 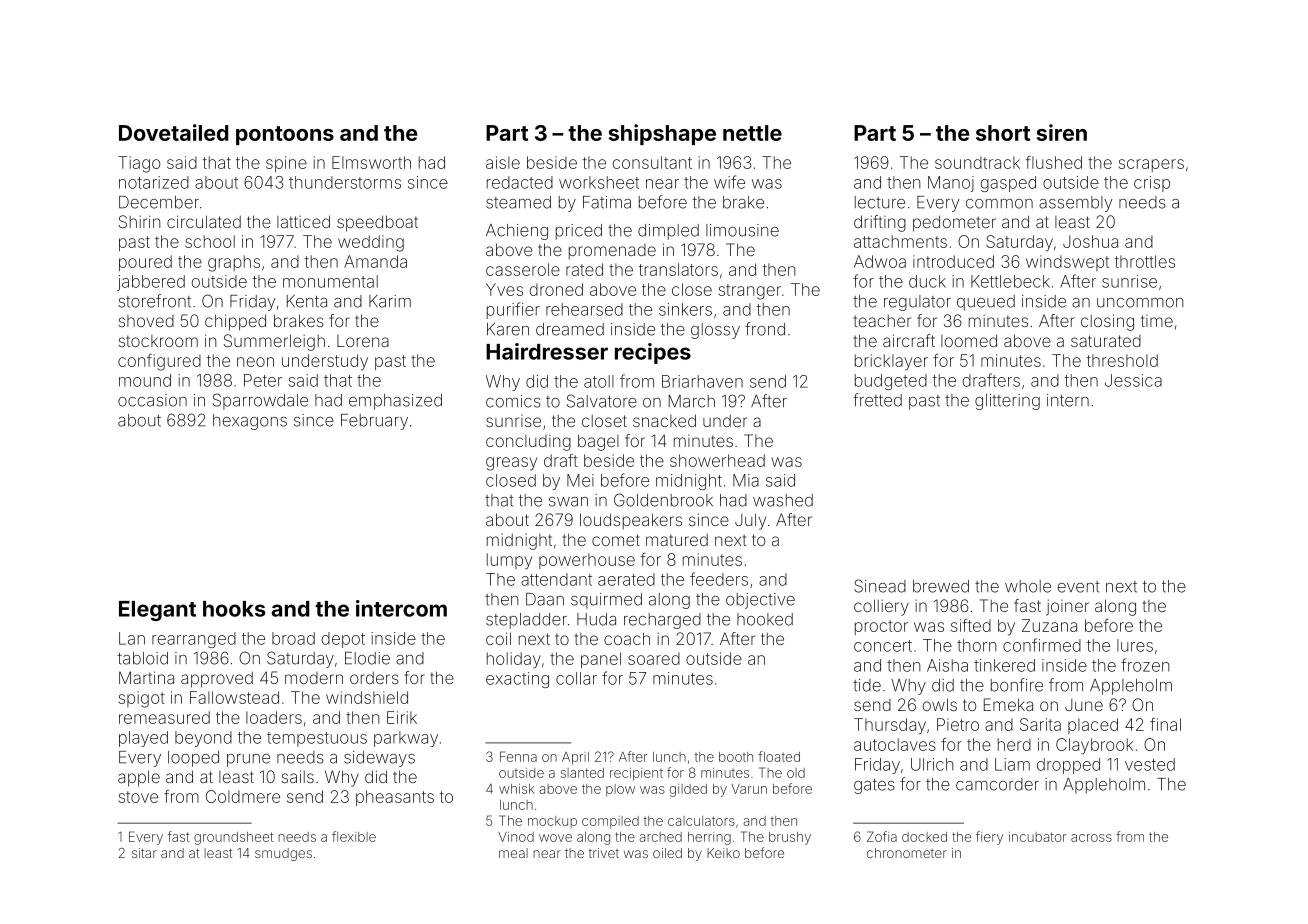 I want to click on fretted, so click(x=877, y=400).
